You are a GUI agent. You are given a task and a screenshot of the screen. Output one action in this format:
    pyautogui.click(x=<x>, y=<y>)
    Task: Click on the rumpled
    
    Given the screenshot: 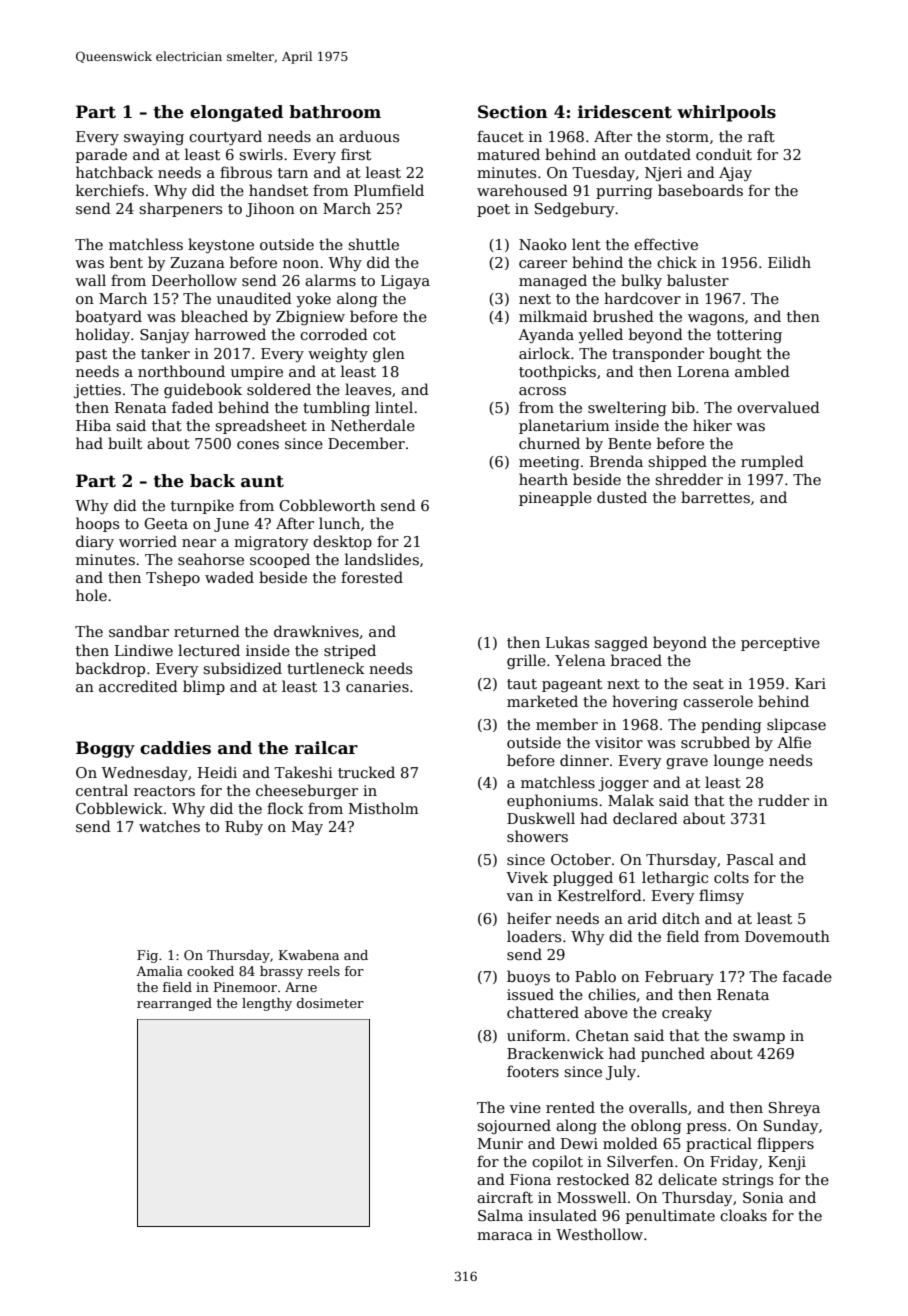 What is the action you would take?
    pyautogui.click(x=772, y=462)
